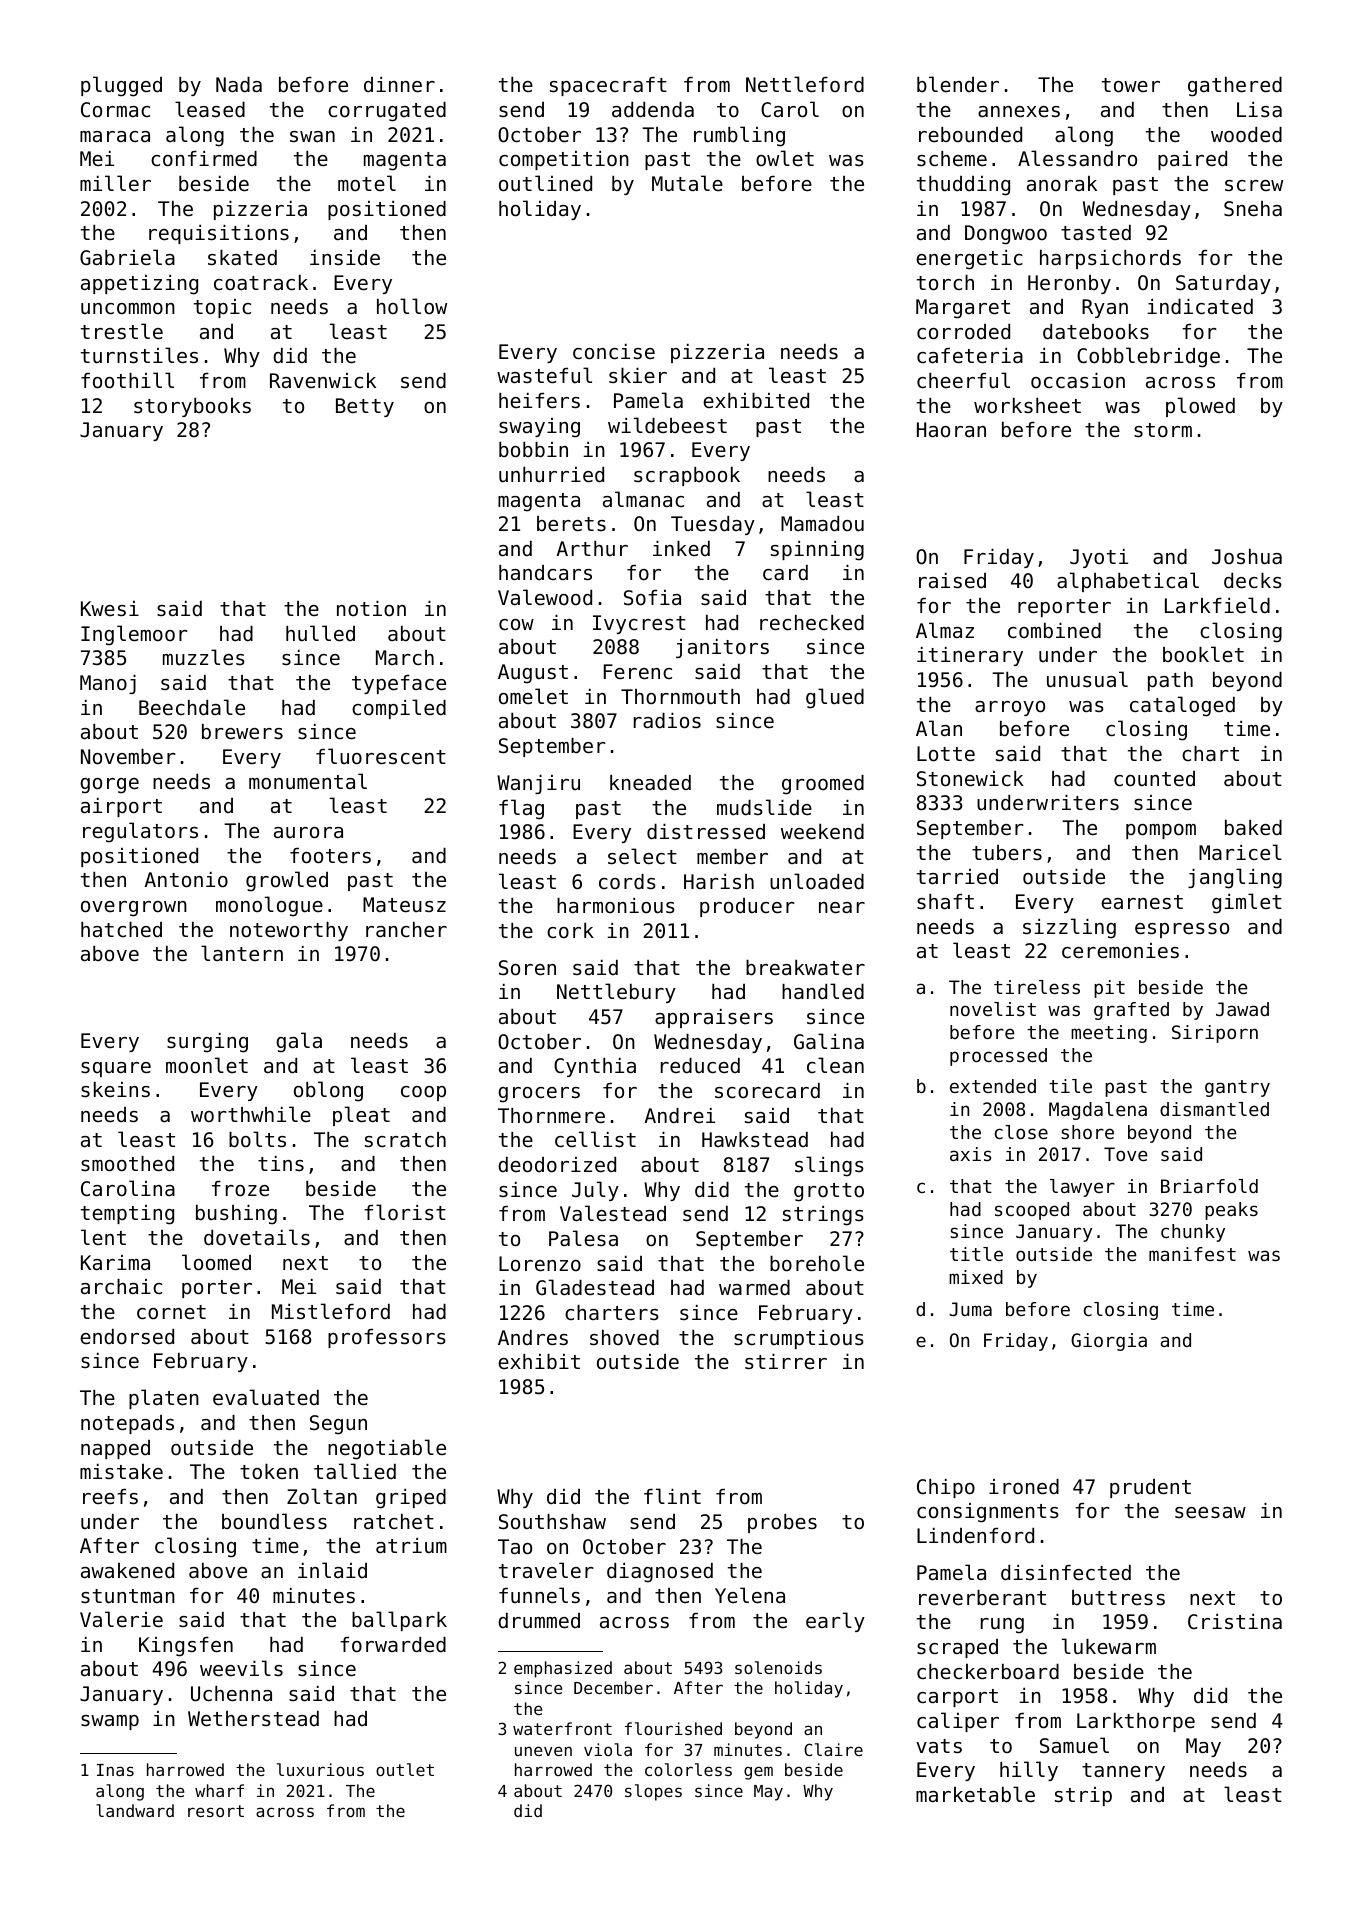 The height and width of the screenshot is (1928, 1363). I want to click on swamp, so click(110, 1722).
